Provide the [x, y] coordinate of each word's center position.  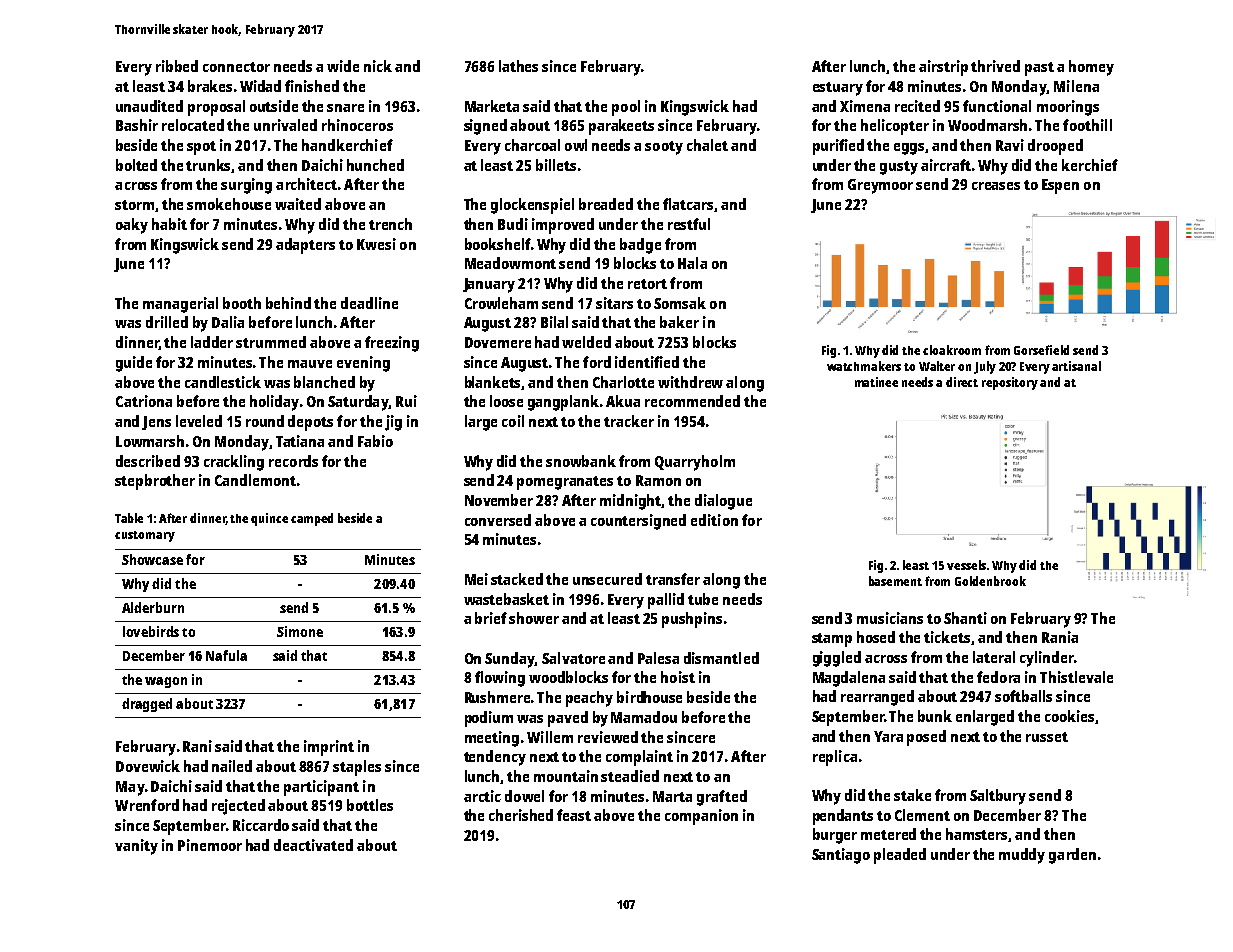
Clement [922, 815]
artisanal [1076, 366]
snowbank [581, 461]
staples [357, 768]
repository [1010, 383]
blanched [324, 382]
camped [312, 519]
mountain [566, 776]
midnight [631, 502]
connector [236, 67]
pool [626, 108]
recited [917, 106]
